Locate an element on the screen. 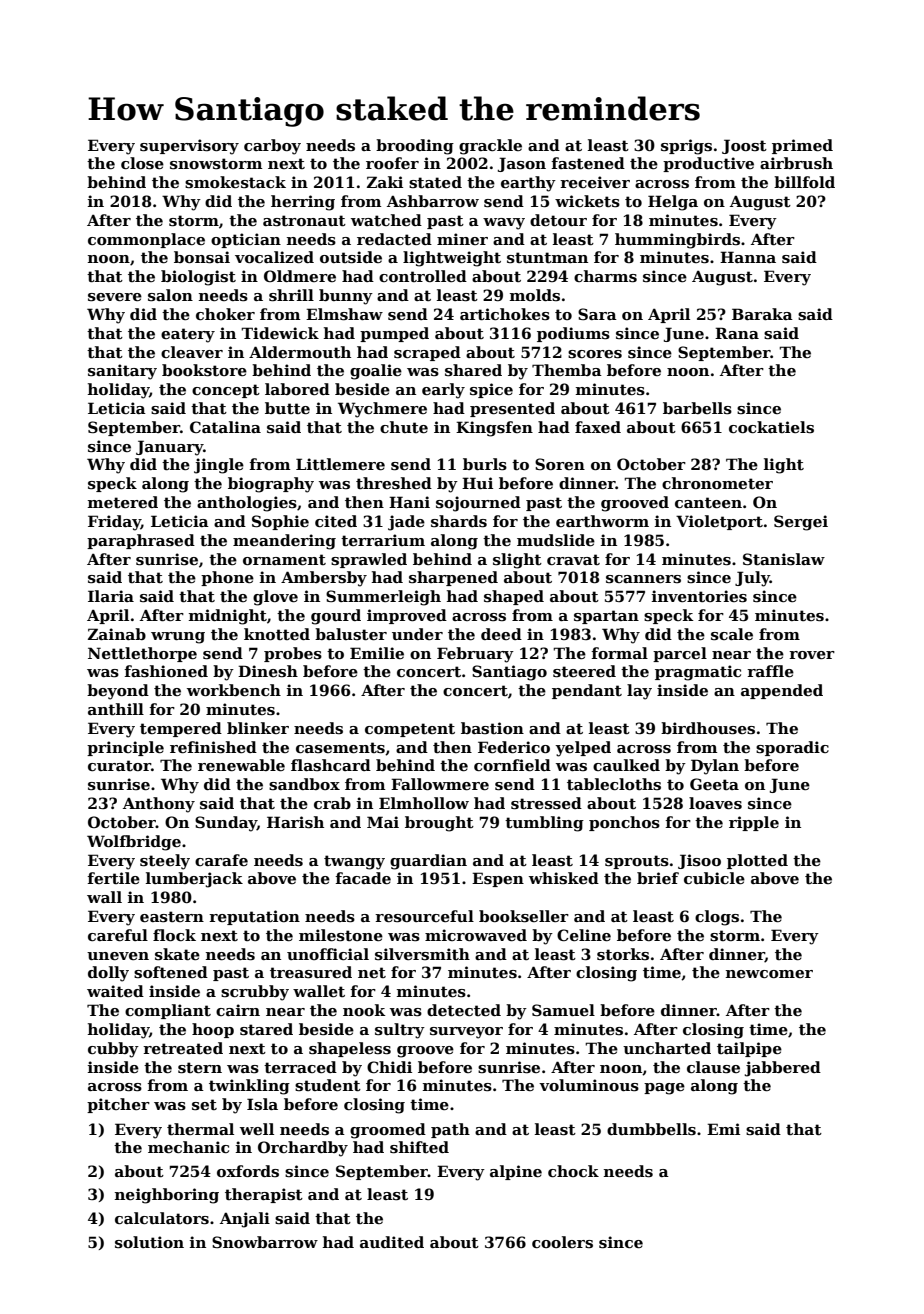  Baraka is located at coordinates (762, 314).
